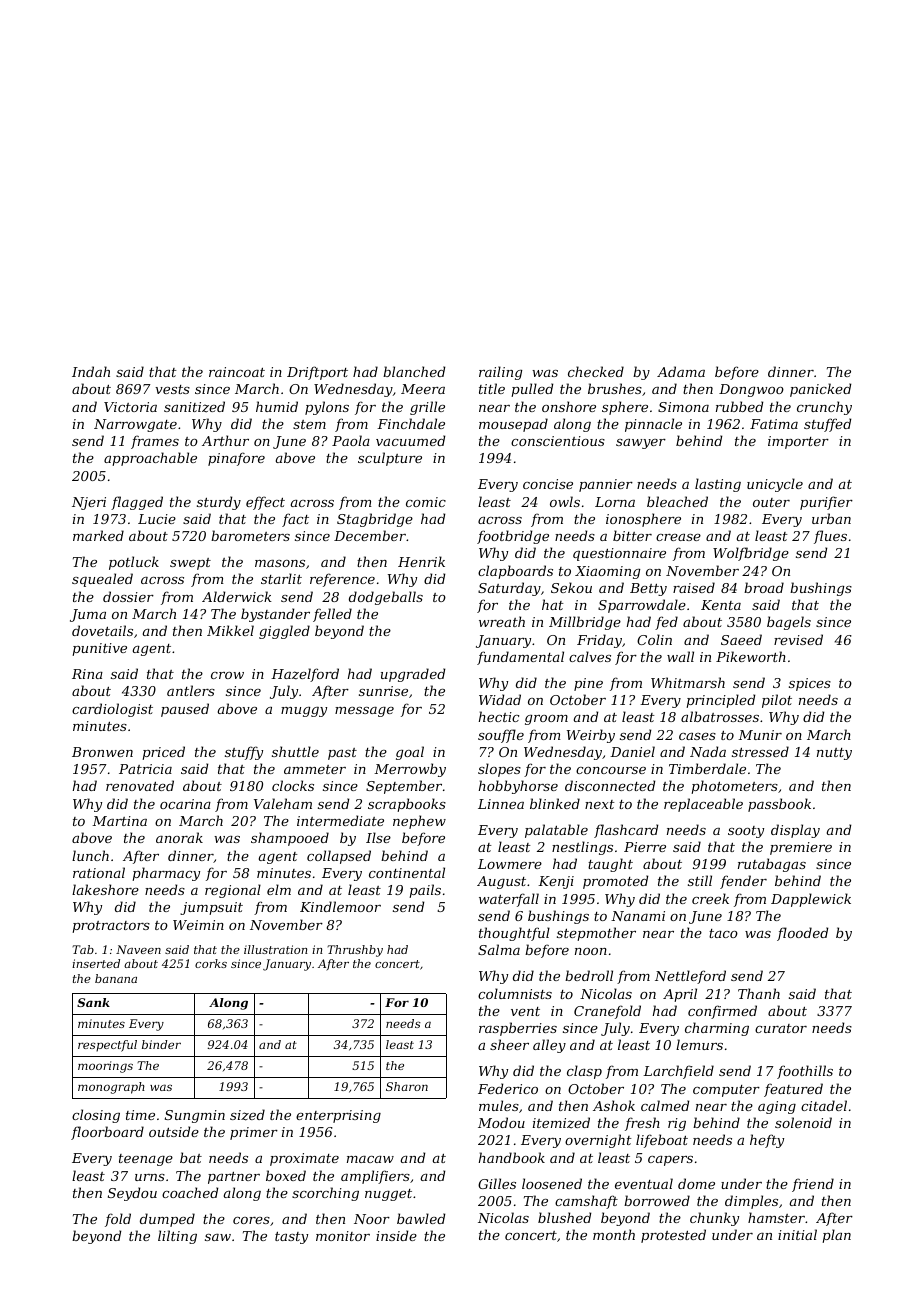 Image resolution: width=924 pixels, height=1308 pixels. I want to click on sanitized, so click(194, 407).
